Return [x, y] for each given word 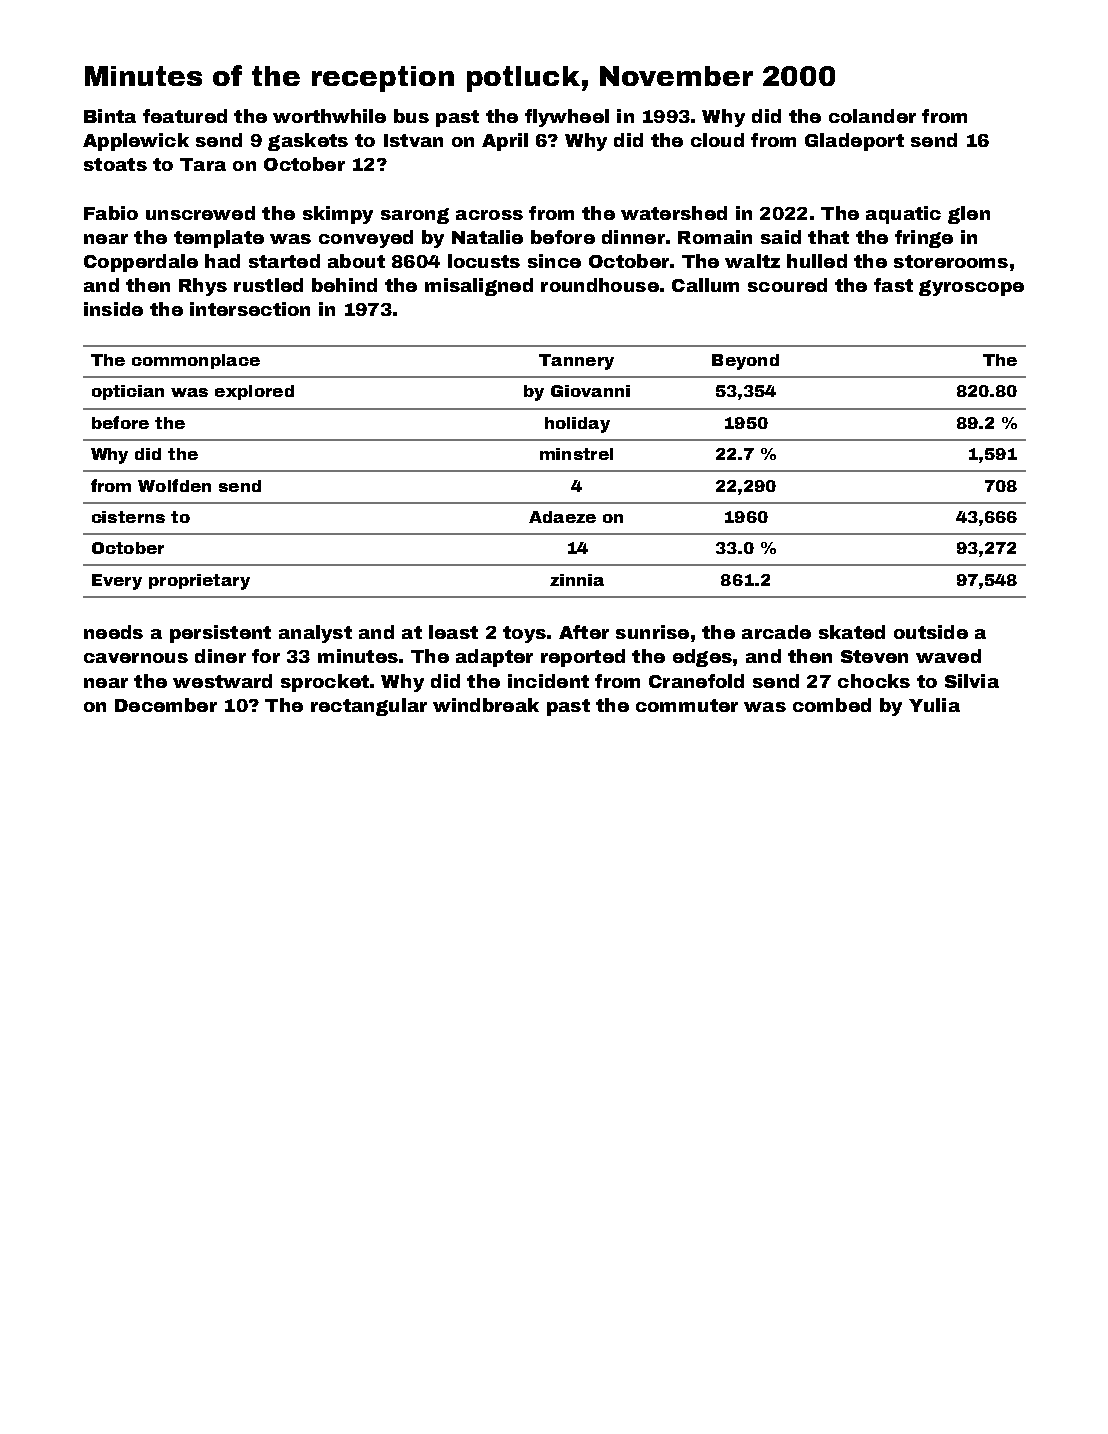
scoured [787, 285]
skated [852, 632]
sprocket [325, 683]
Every [117, 582]
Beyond [745, 362]
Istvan [413, 140]
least [453, 632]
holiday [577, 425]
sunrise [652, 632]
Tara [203, 164]
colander [872, 116]
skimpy [338, 215]
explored [254, 392]
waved [948, 656]
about [356, 261]
